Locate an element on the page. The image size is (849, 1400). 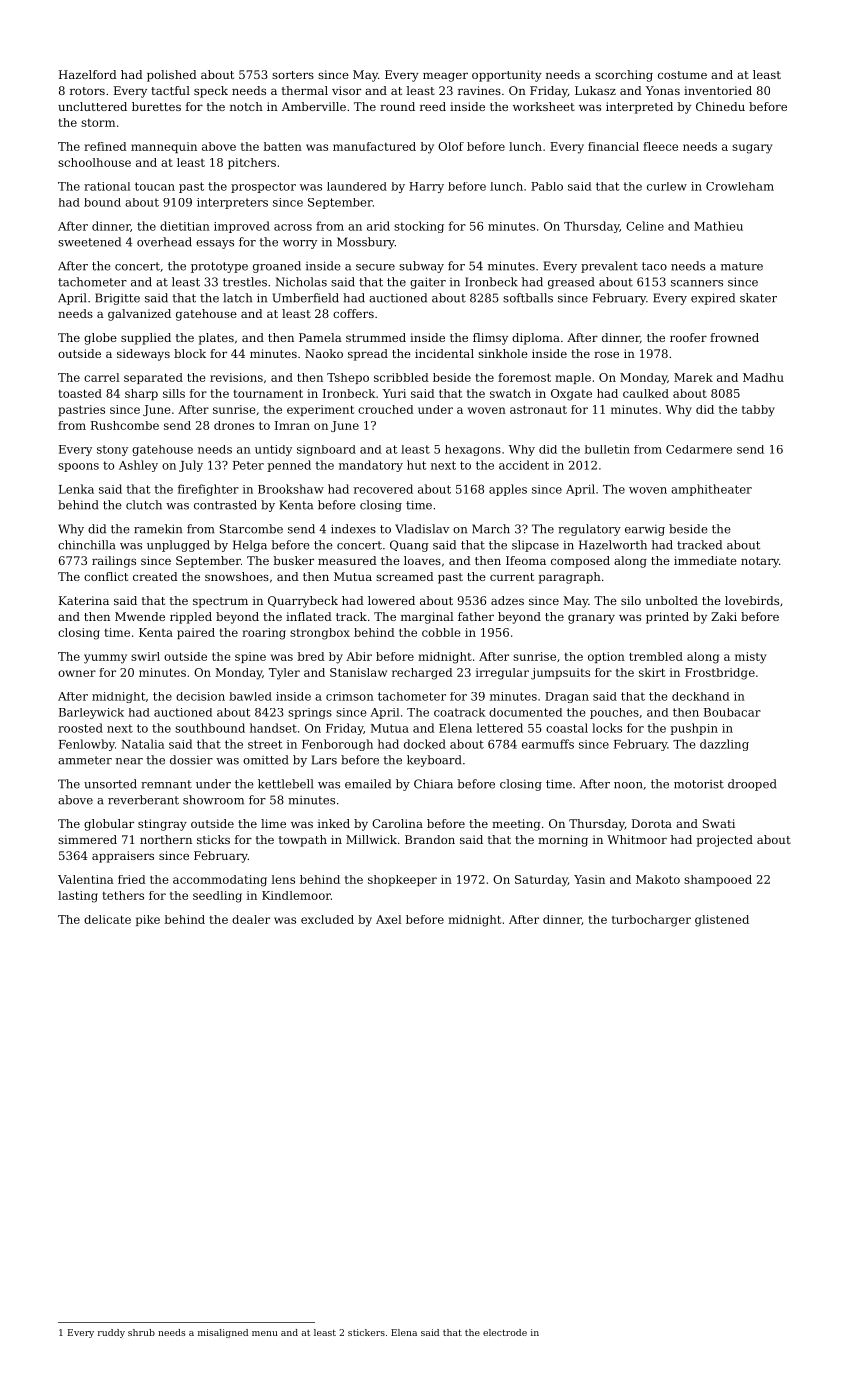
Hazelford is located at coordinates (88, 74).
